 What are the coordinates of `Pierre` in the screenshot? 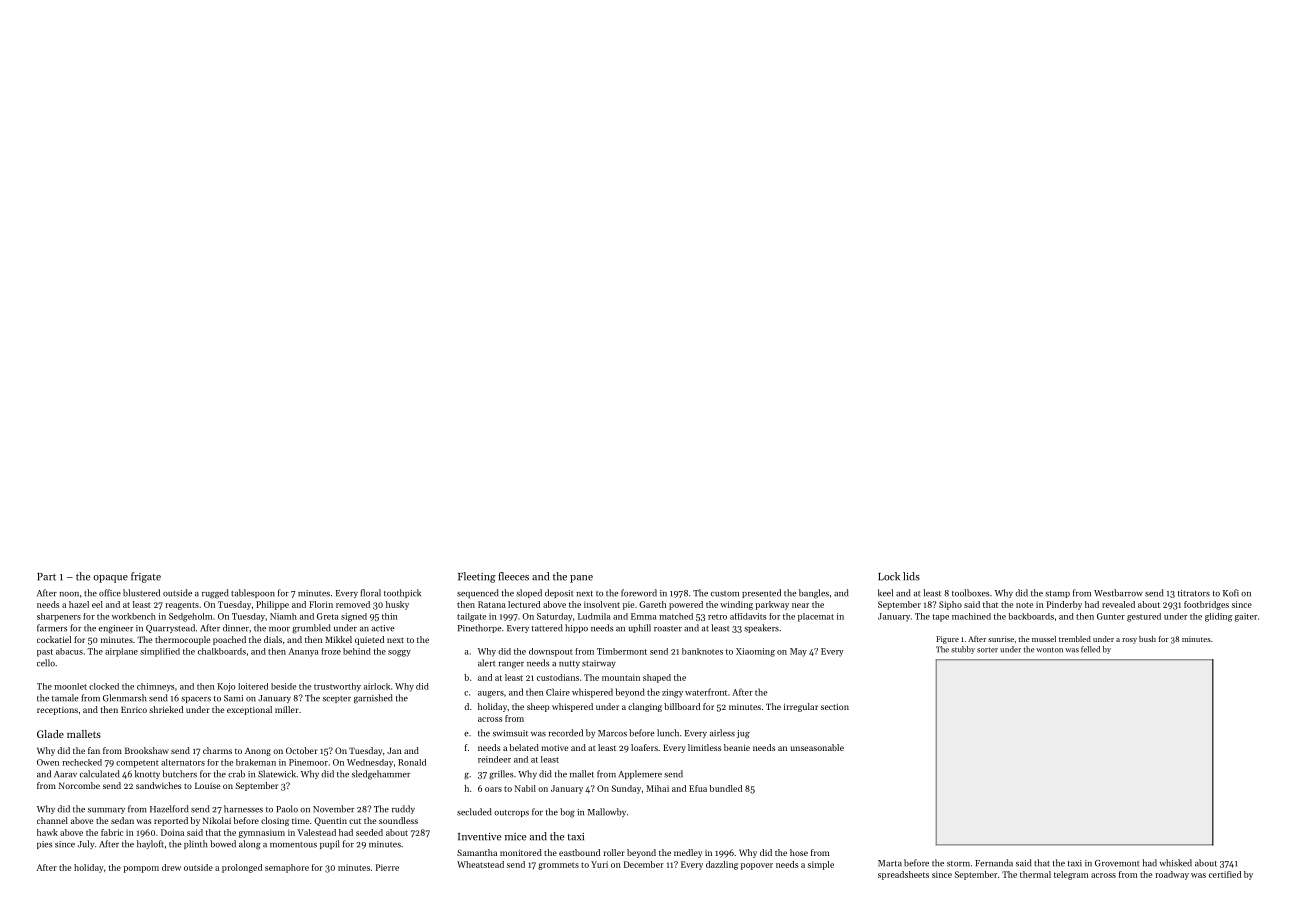 It's located at (387, 867).
